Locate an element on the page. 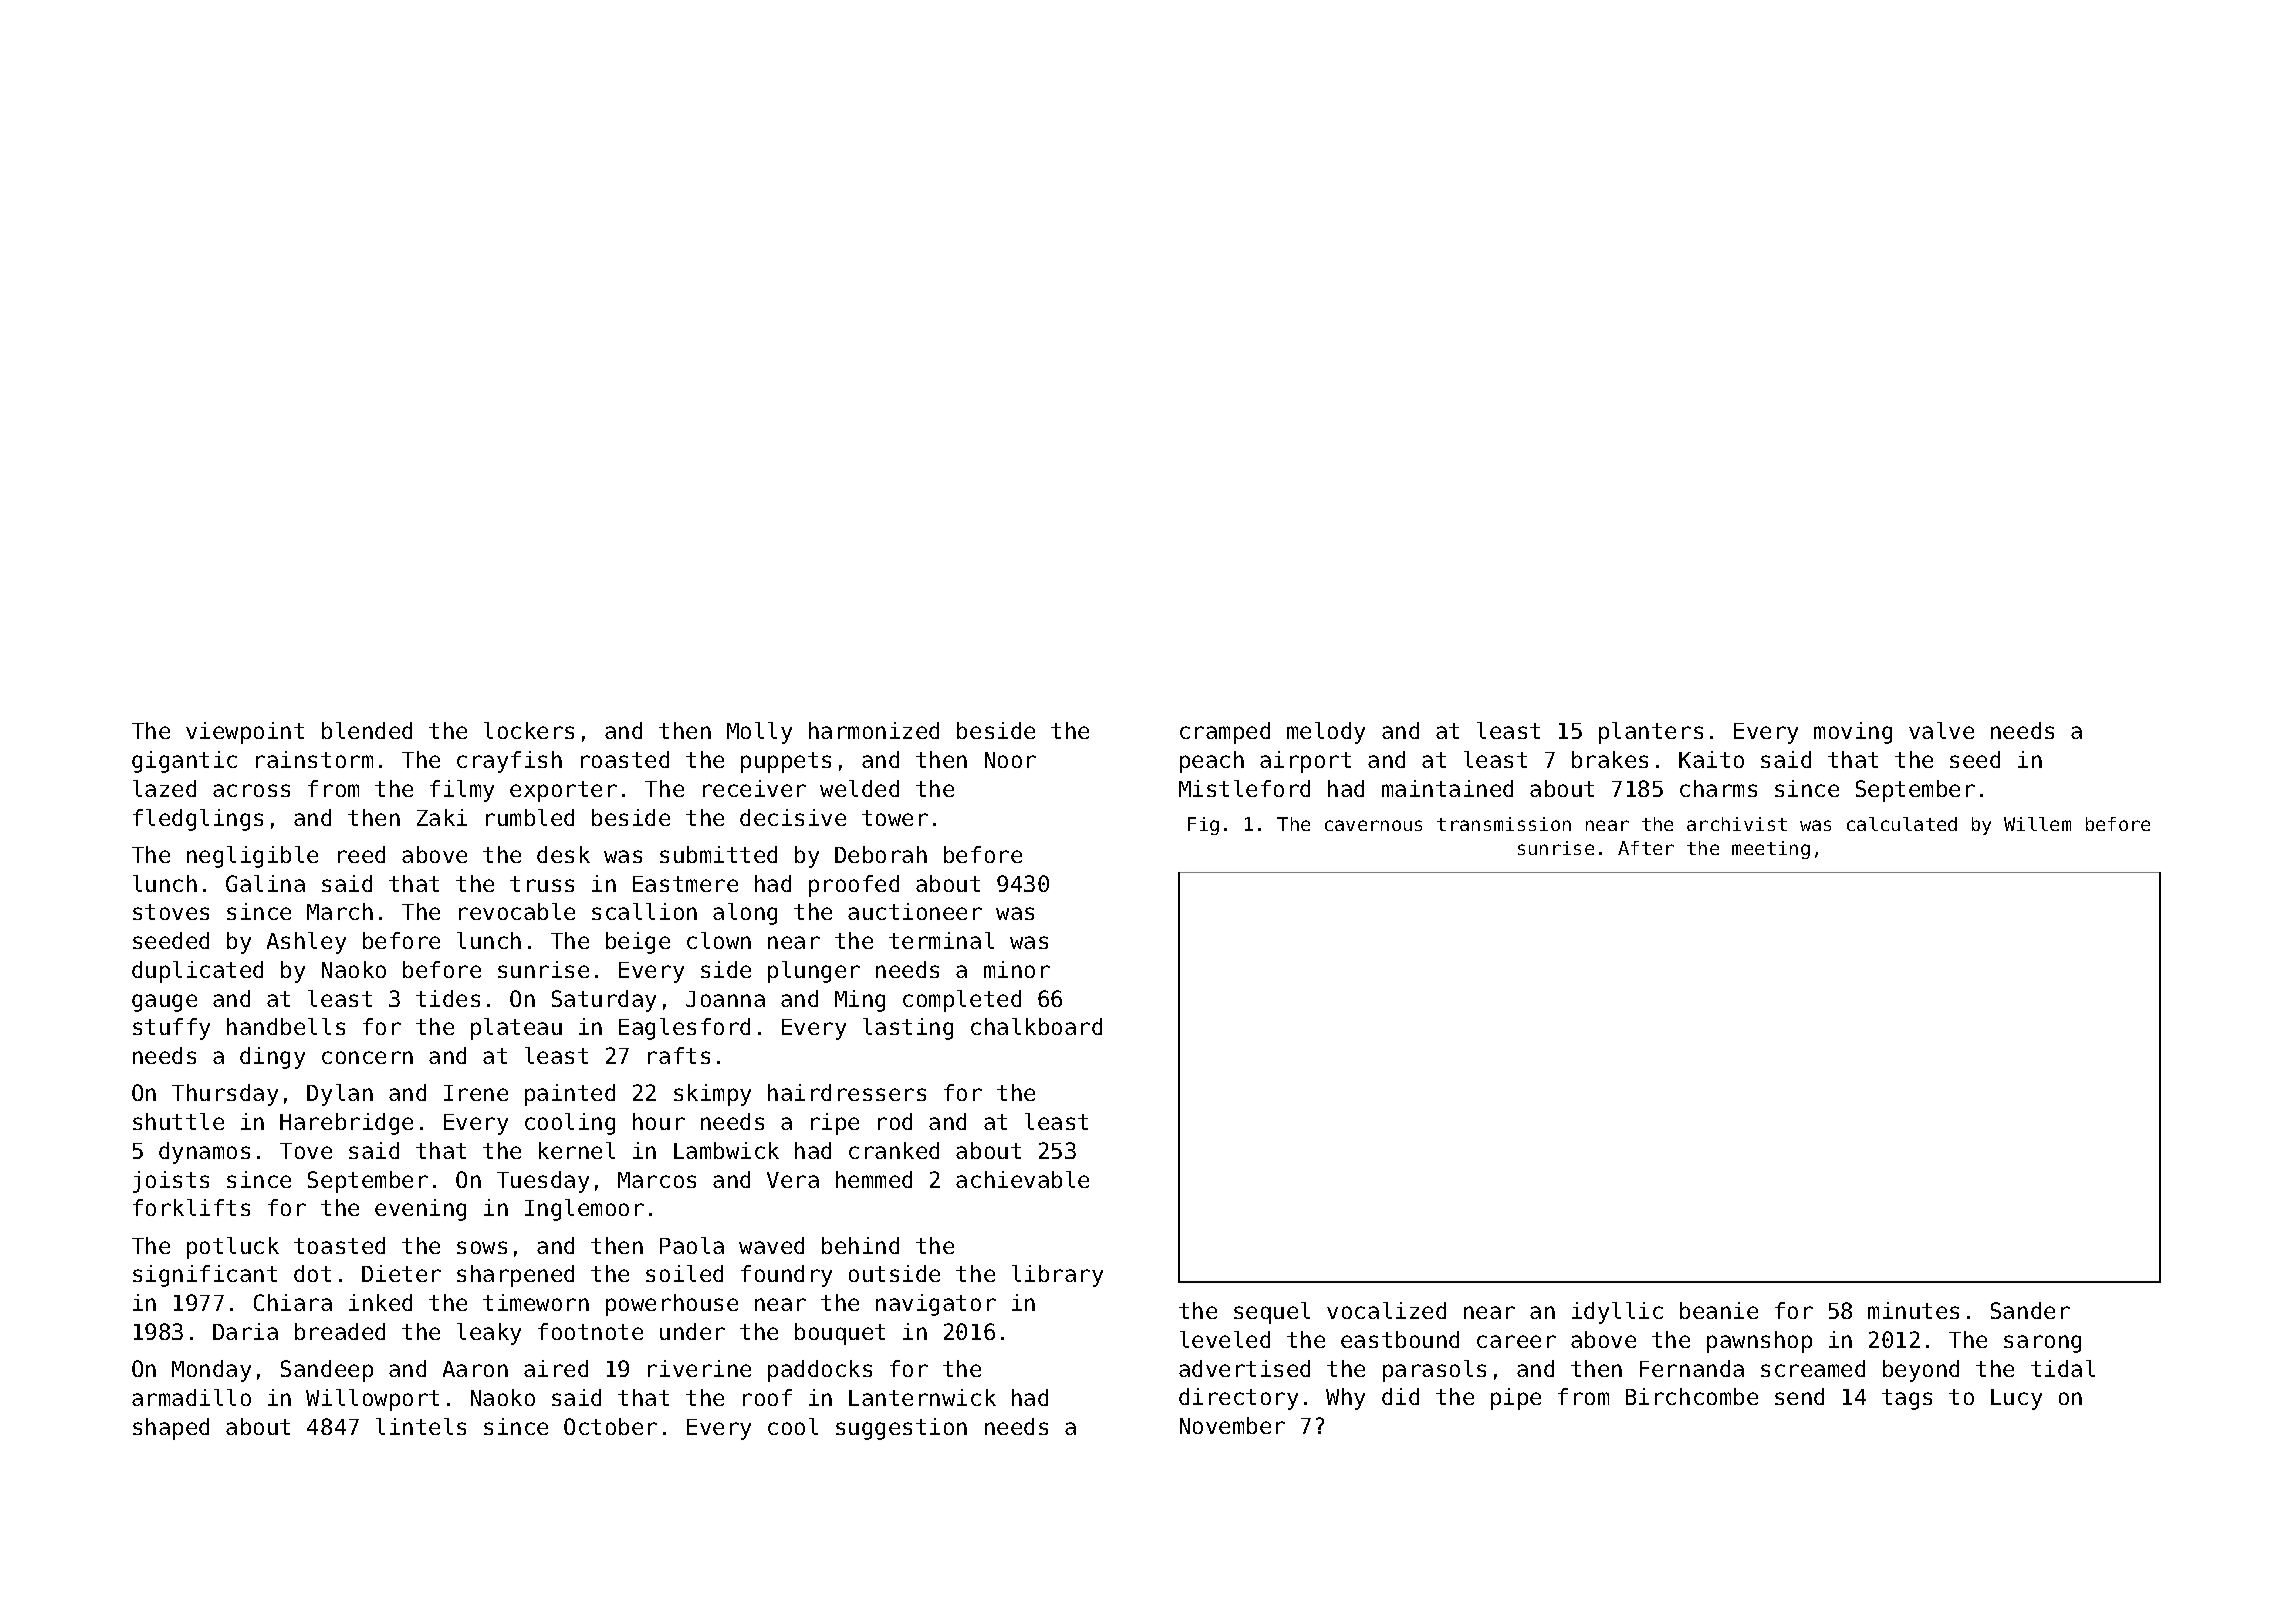  blended is located at coordinates (367, 730).
